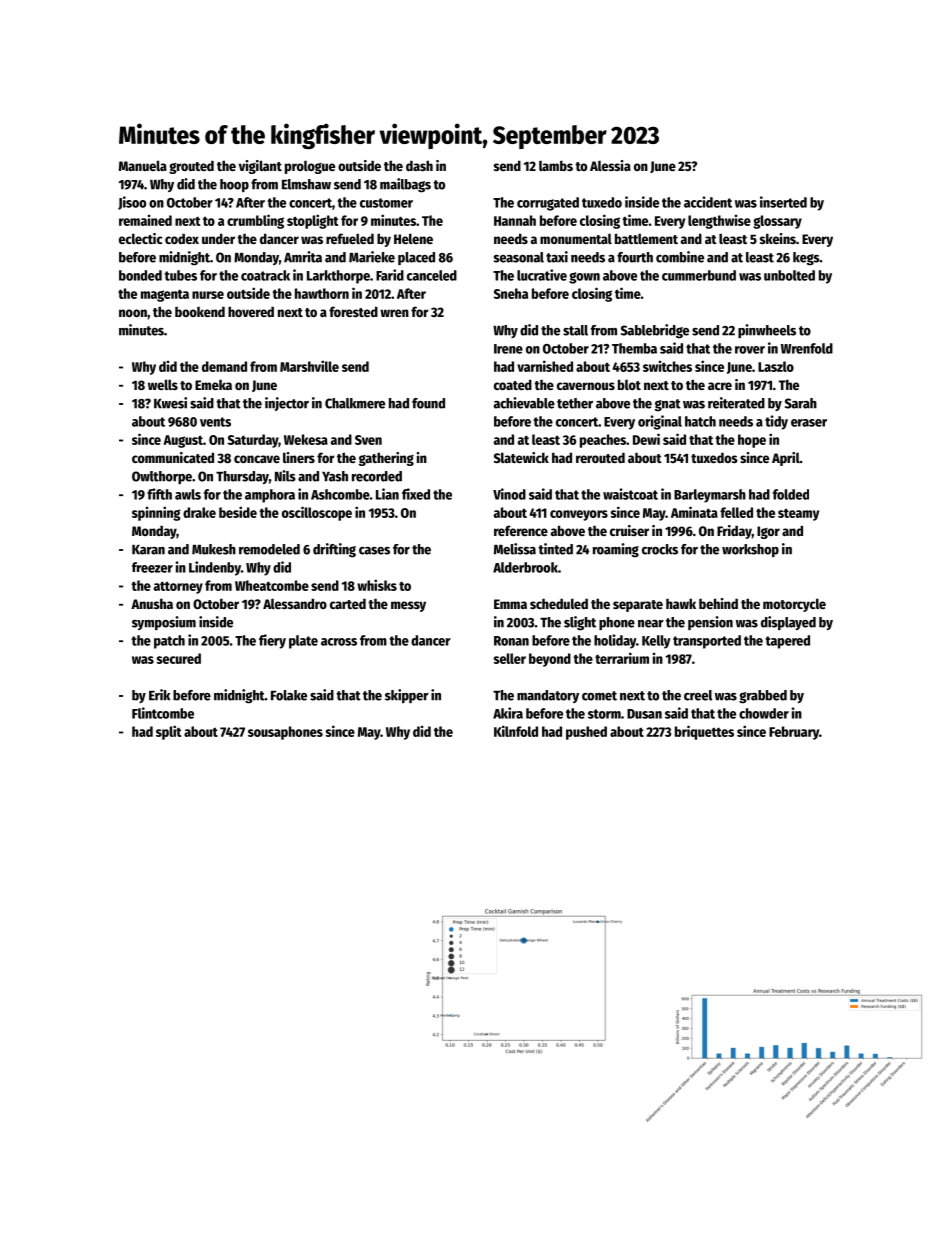 This screenshot has height=1233, width=952. Describe the element at coordinates (509, 494) in the screenshot. I see `Vinod` at that location.
